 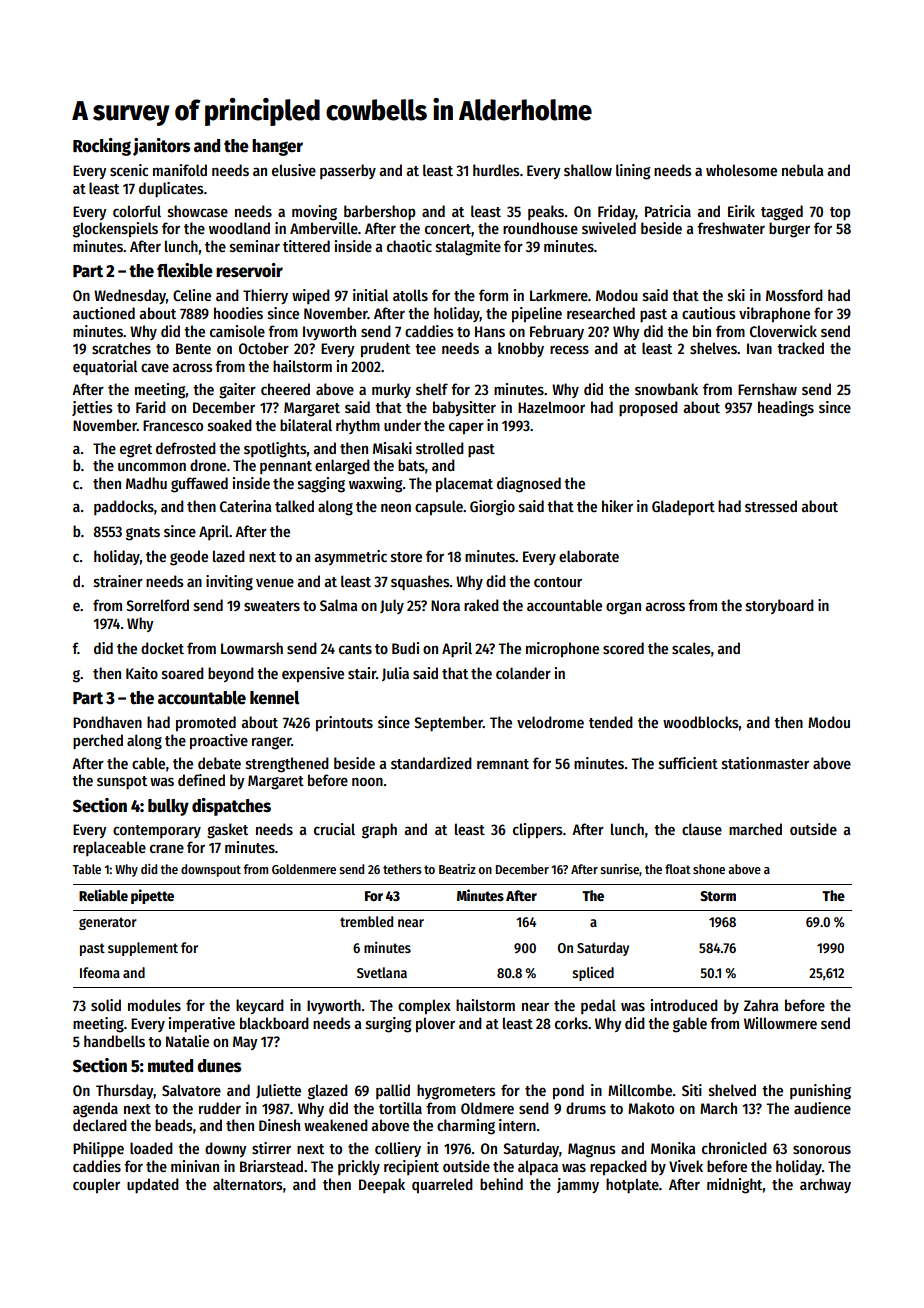 What do you see at coordinates (153, 1186) in the screenshot?
I see `updated` at bounding box center [153, 1186].
